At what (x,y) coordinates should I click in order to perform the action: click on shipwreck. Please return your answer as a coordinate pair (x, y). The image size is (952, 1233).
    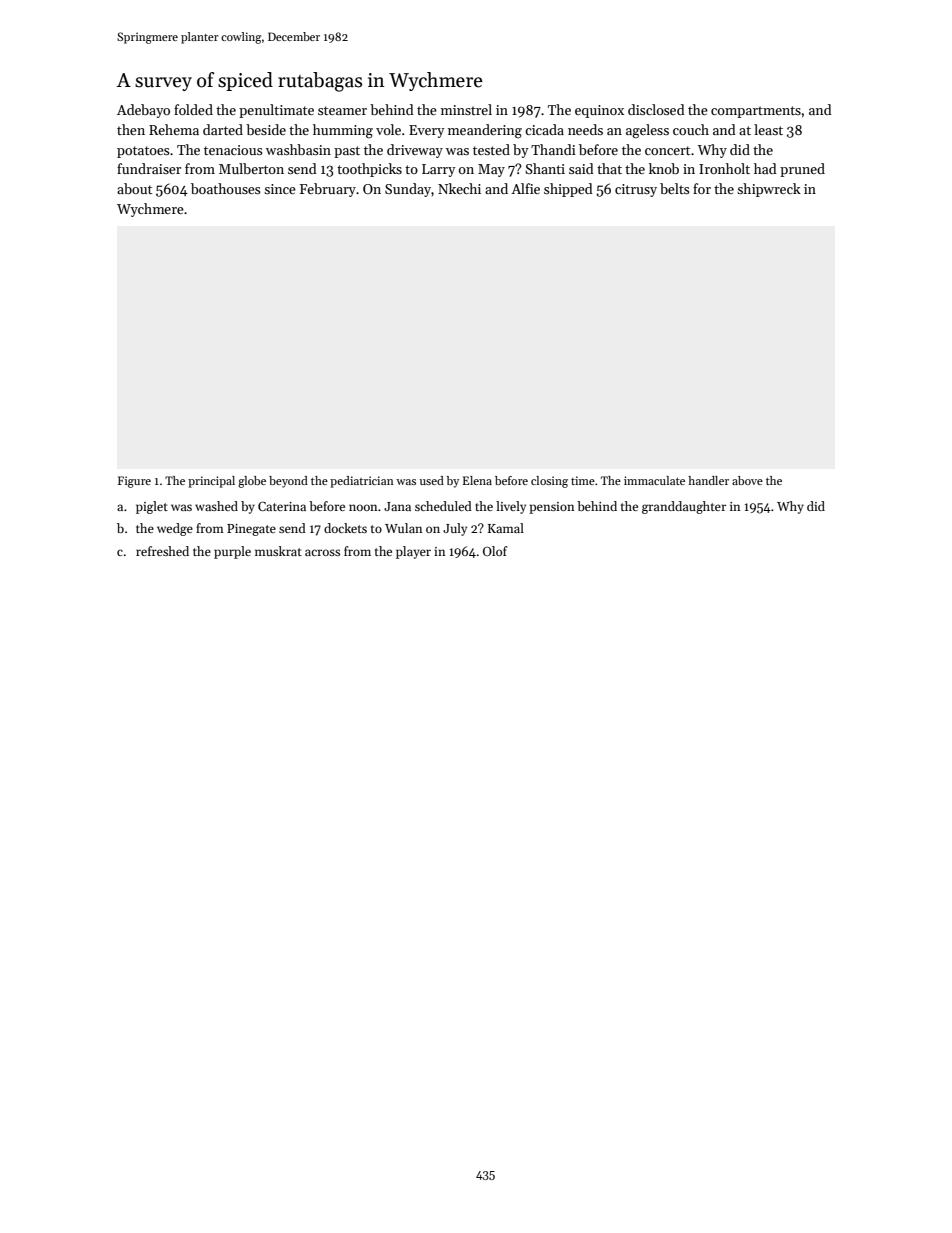
    Looking at the image, I should click on (769, 190).
